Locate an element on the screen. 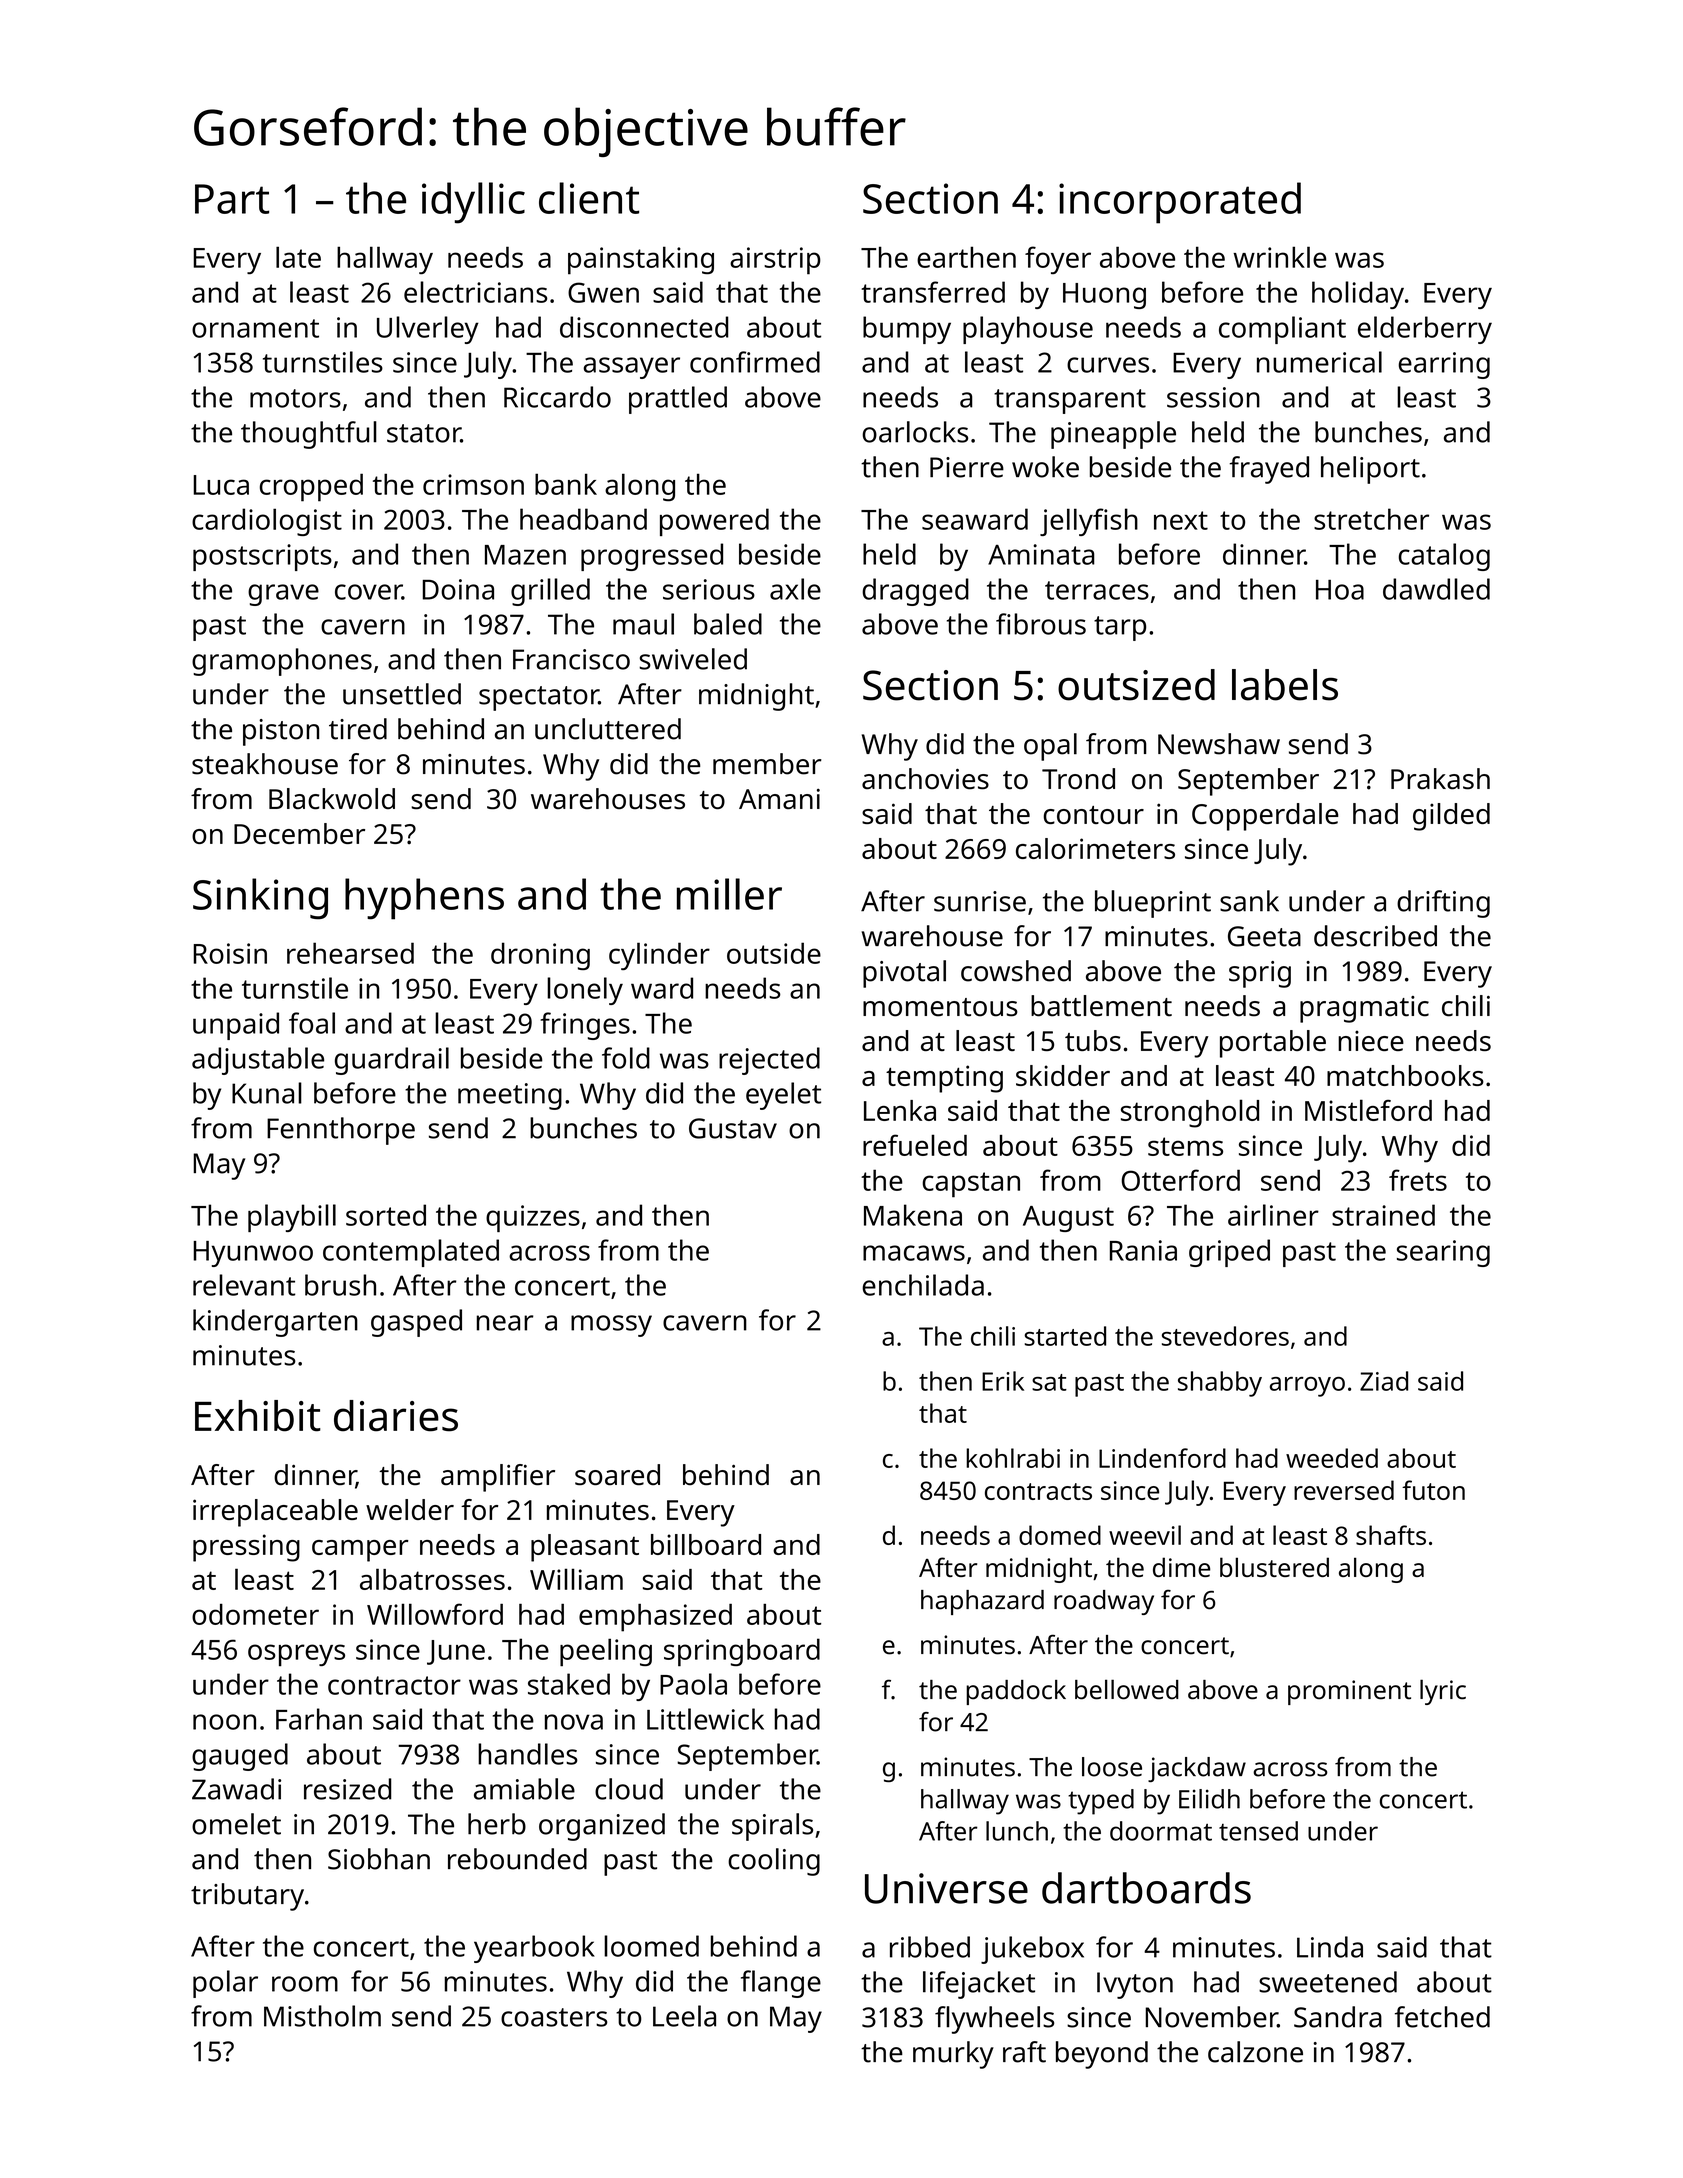 This screenshot has height=2178, width=1683. hyphens is located at coordinates (424, 899).
